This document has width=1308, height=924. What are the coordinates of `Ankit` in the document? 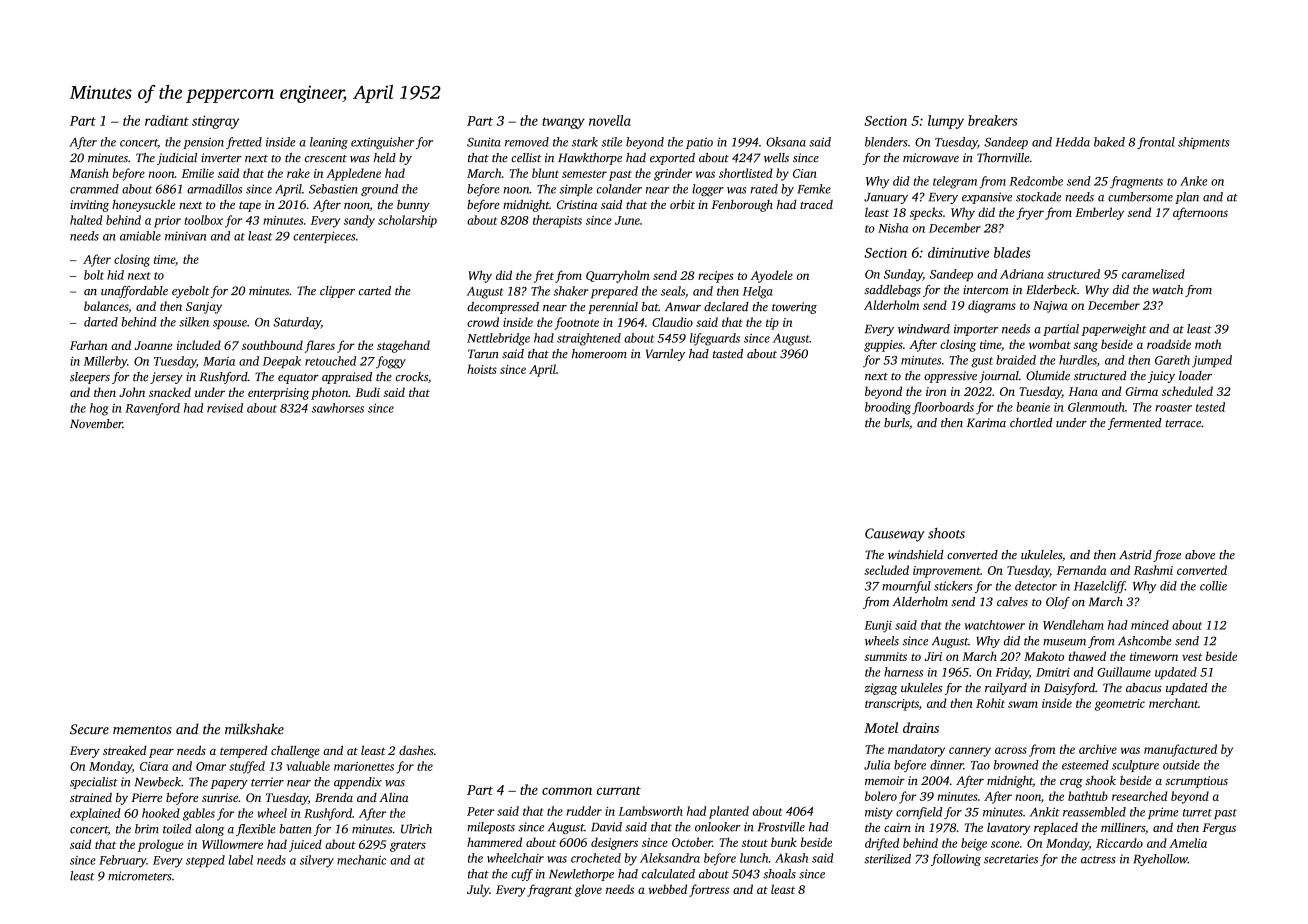 It's located at (1045, 812).
